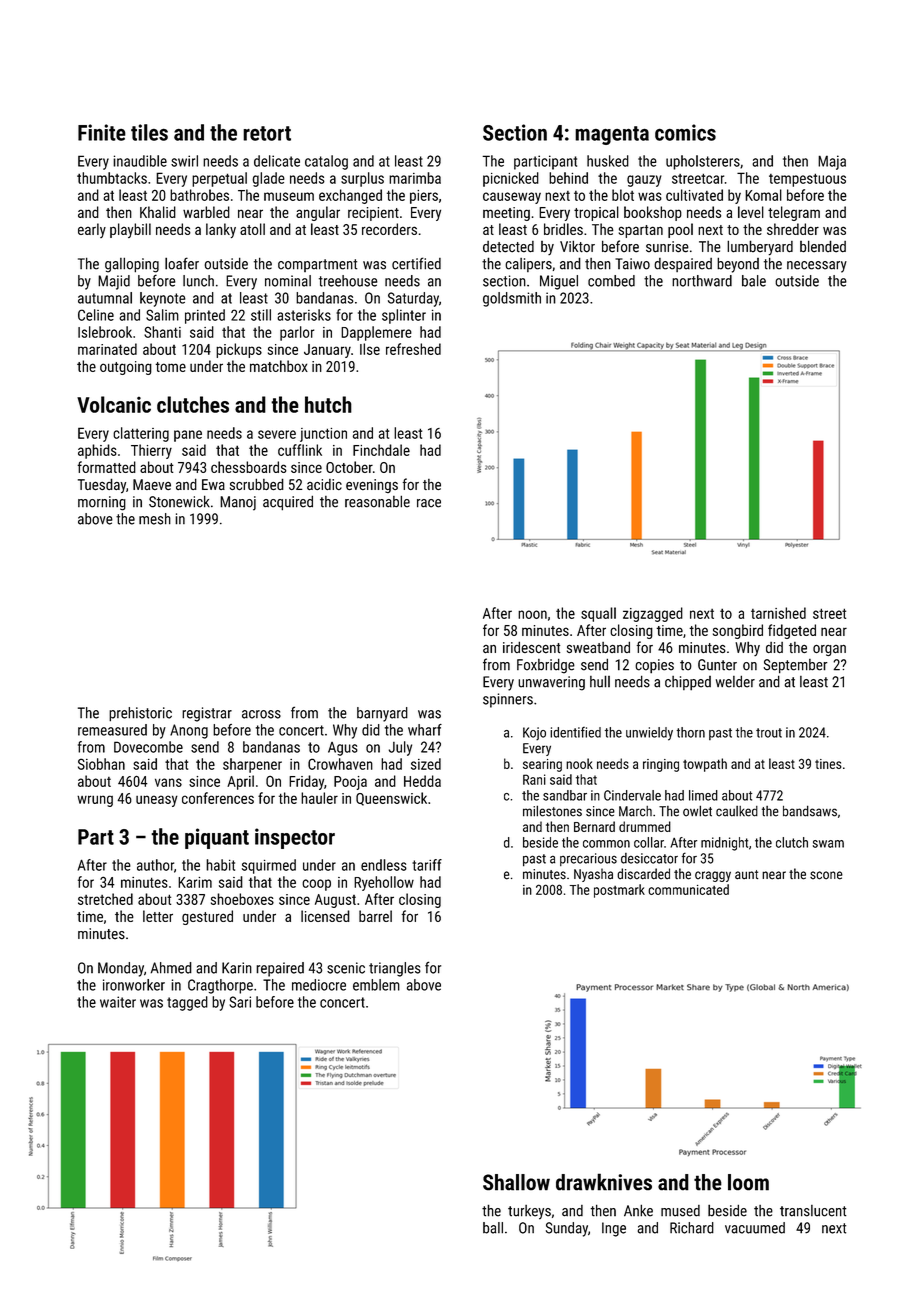 This screenshot has height=1308, width=924. I want to click on Inge, so click(614, 1229).
